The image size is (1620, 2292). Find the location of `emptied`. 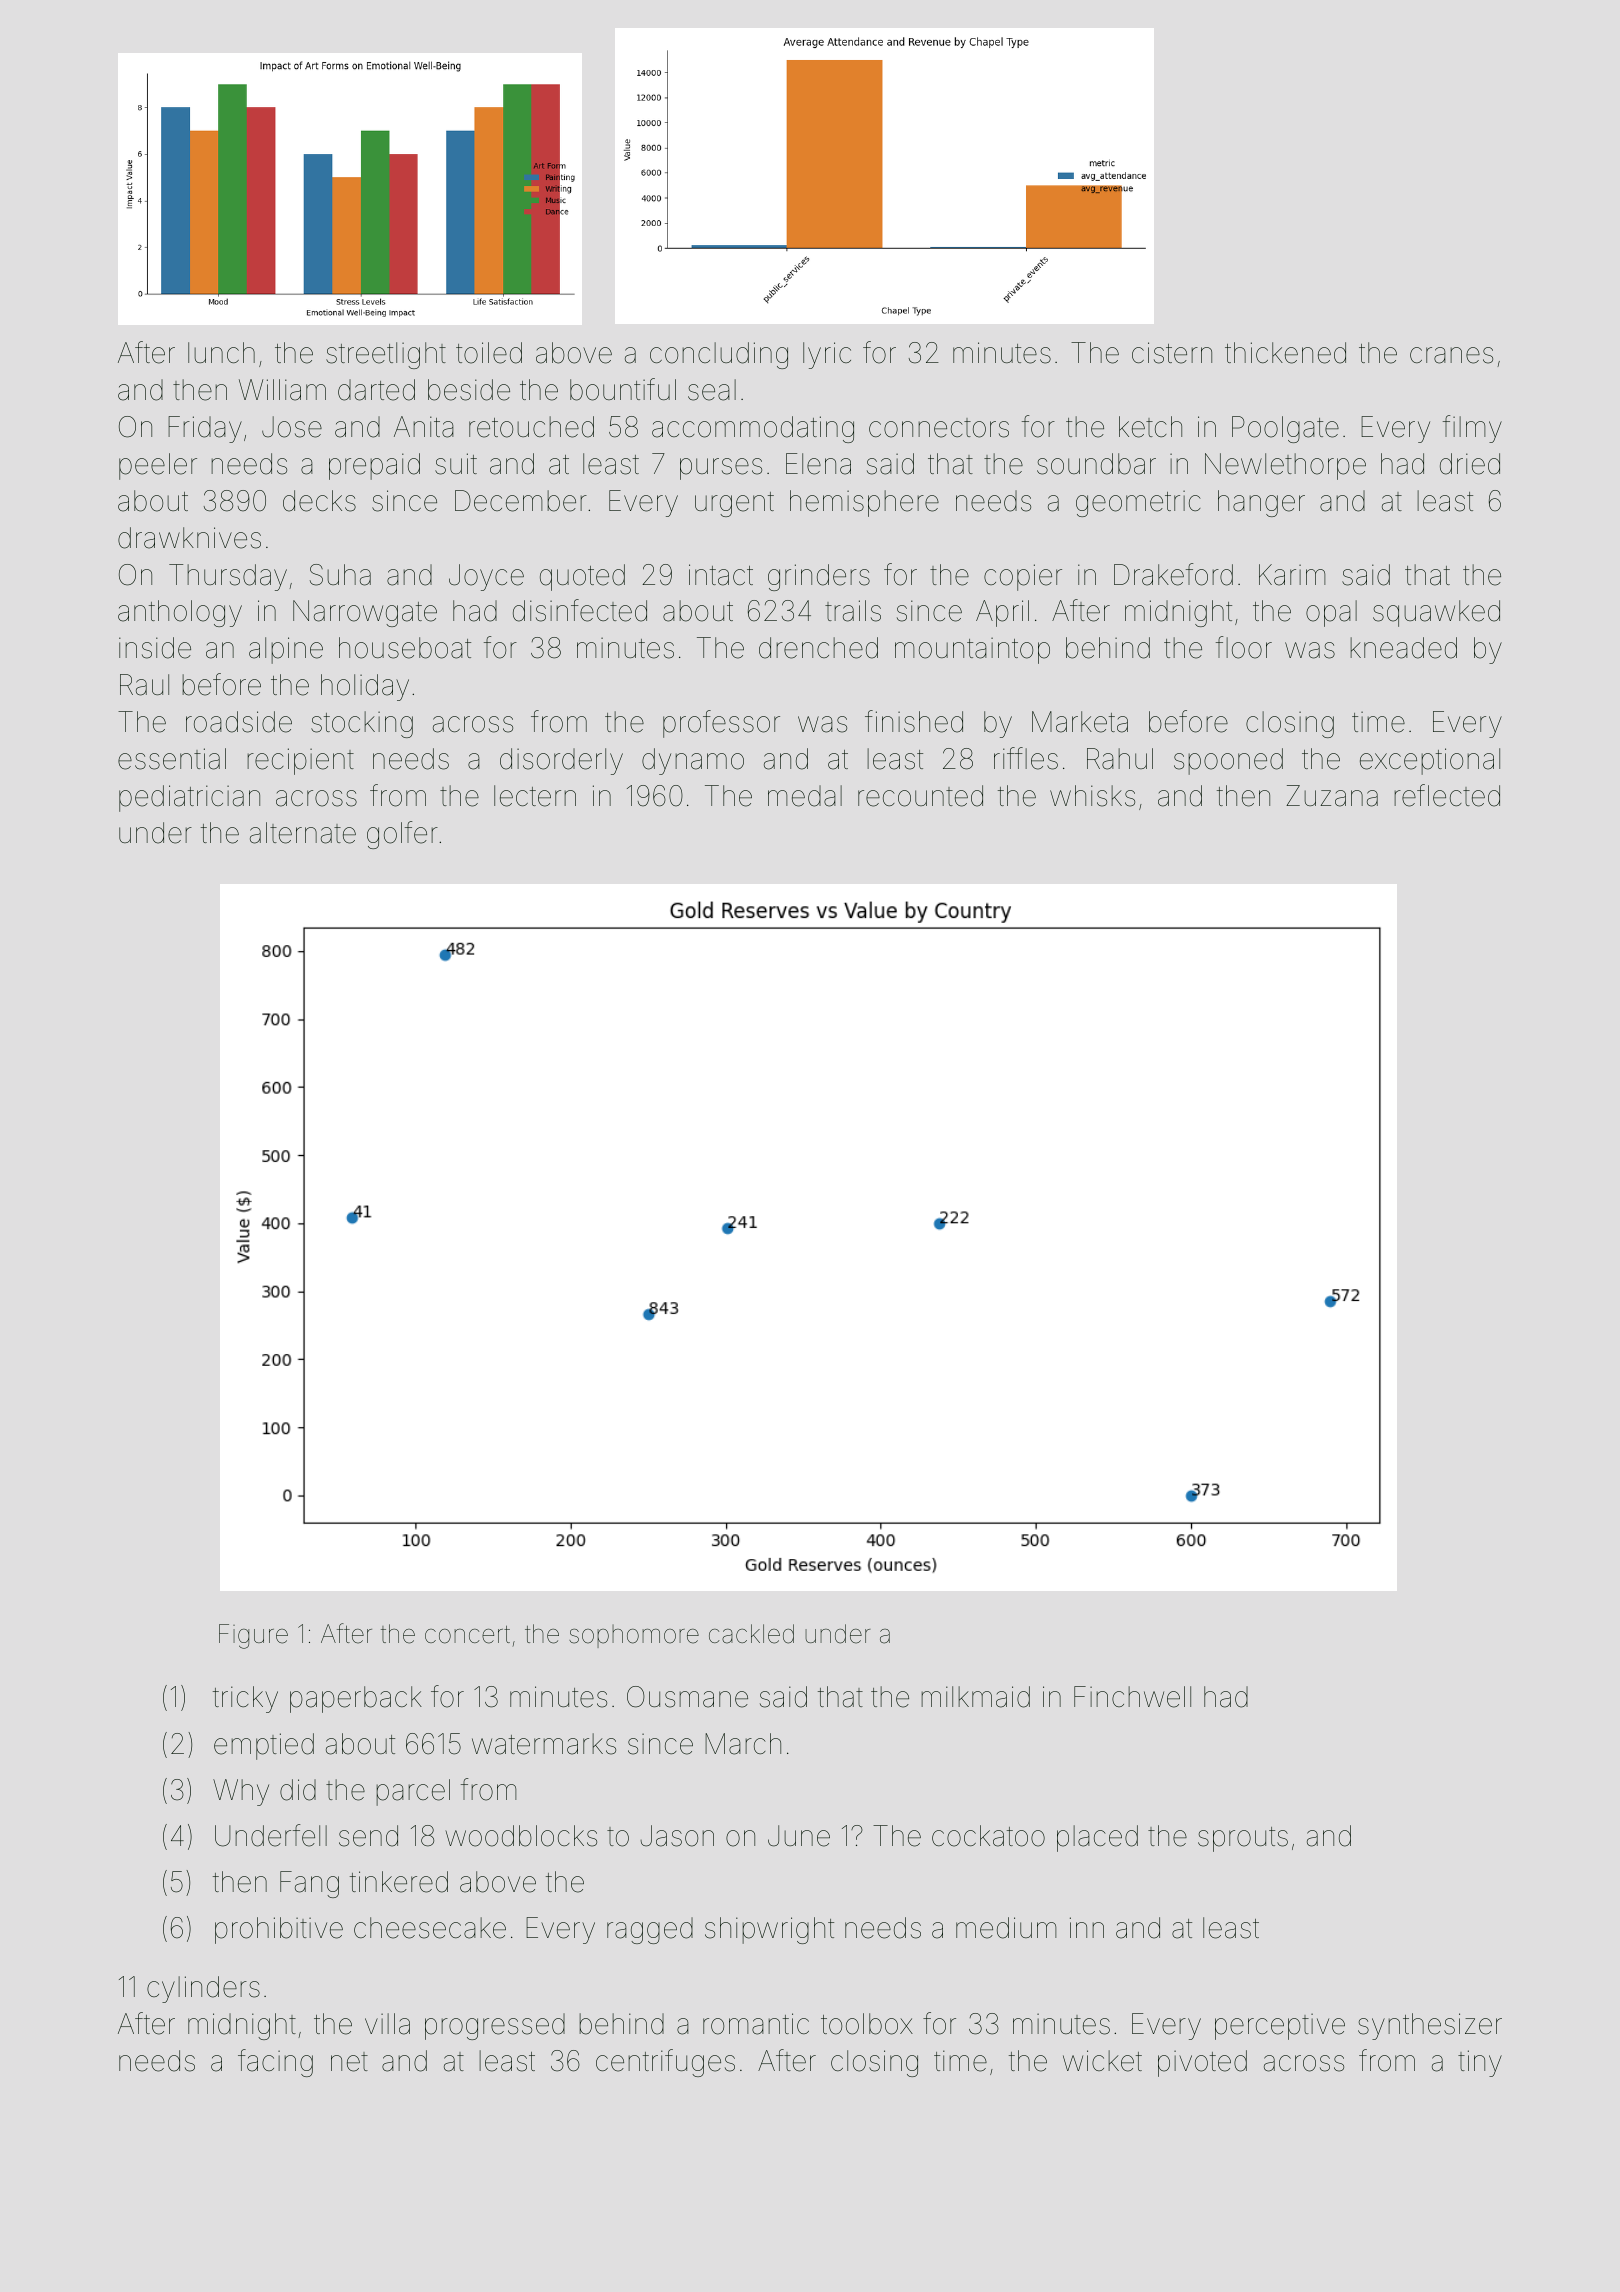

emptied is located at coordinates (264, 1746).
